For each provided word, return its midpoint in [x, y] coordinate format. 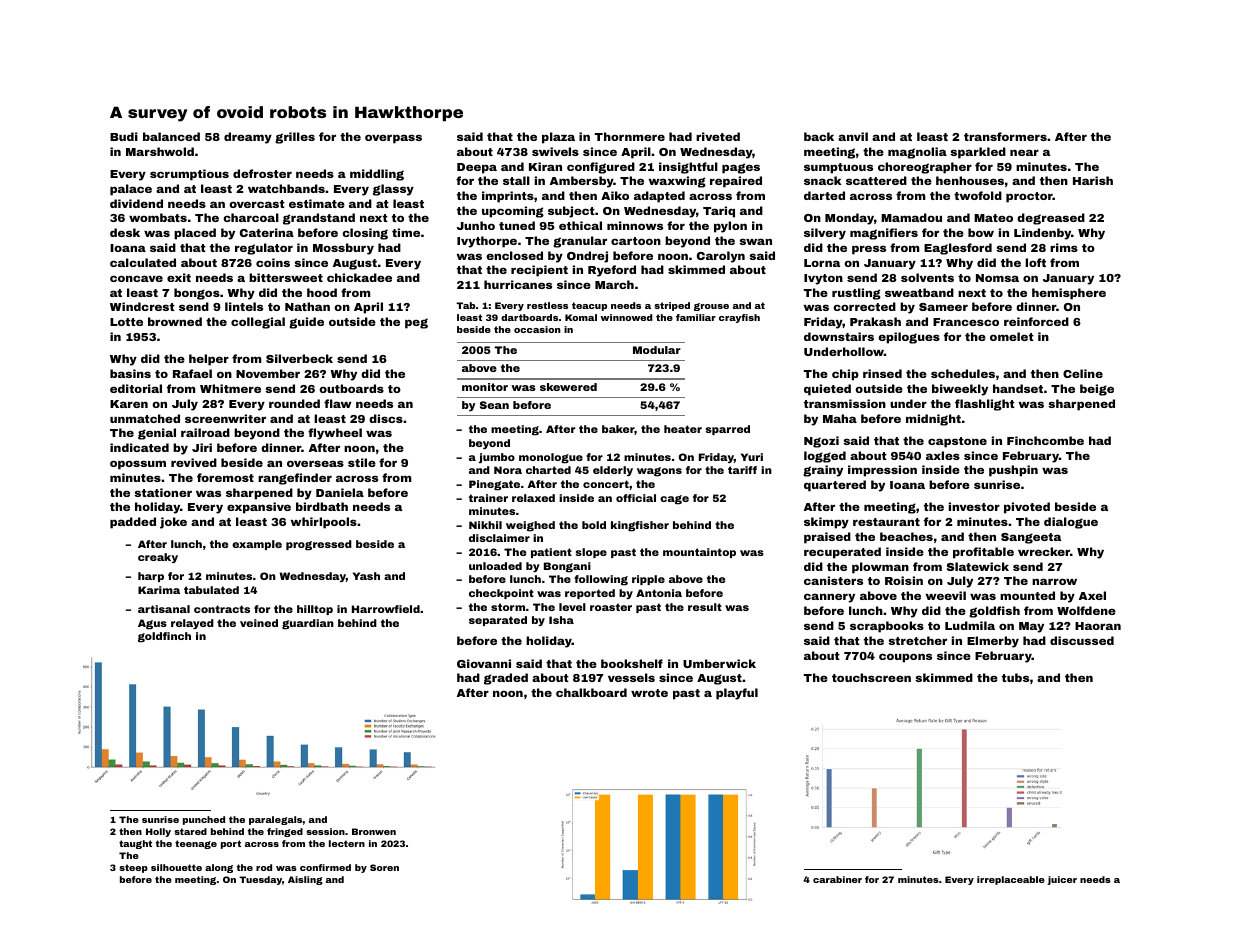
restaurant [886, 522]
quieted [827, 390]
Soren [384, 867]
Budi [124, 136]
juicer [1062, 880]
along [219, 868]
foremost [225, 477]
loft [1035, 262]
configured [601, 168]
